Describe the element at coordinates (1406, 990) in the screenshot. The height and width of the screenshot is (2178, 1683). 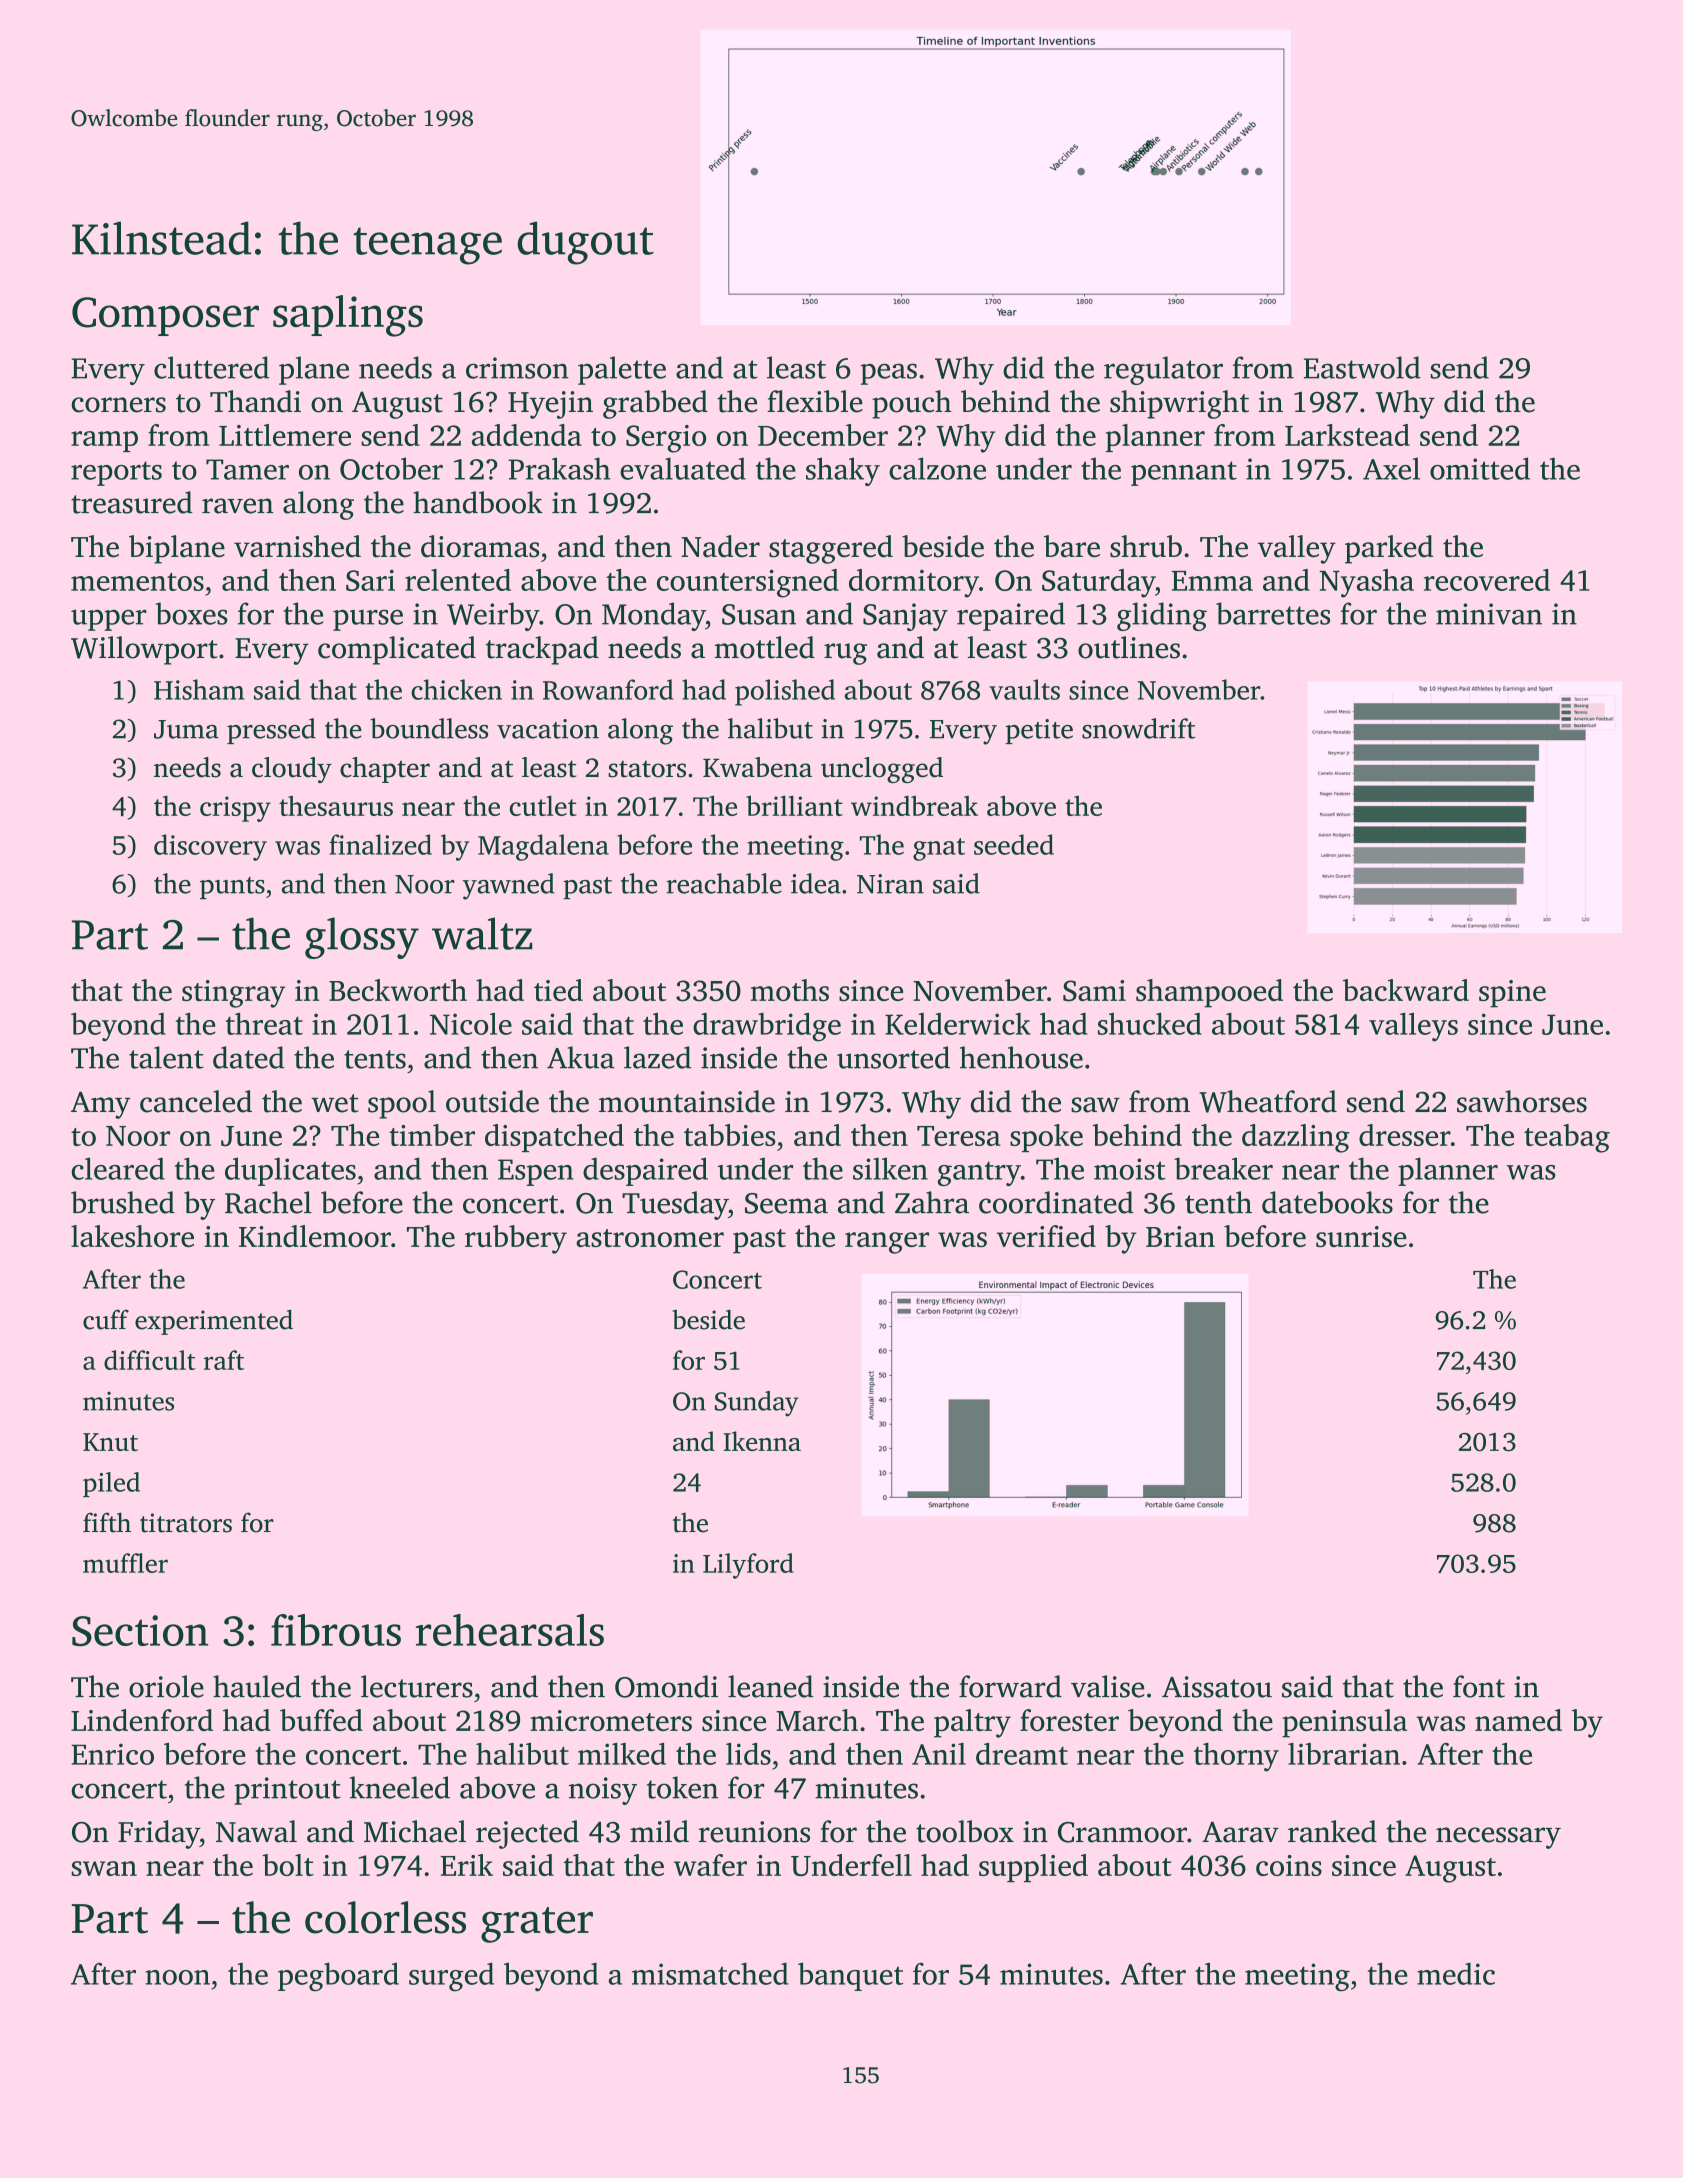
I see `backward` at that location.
